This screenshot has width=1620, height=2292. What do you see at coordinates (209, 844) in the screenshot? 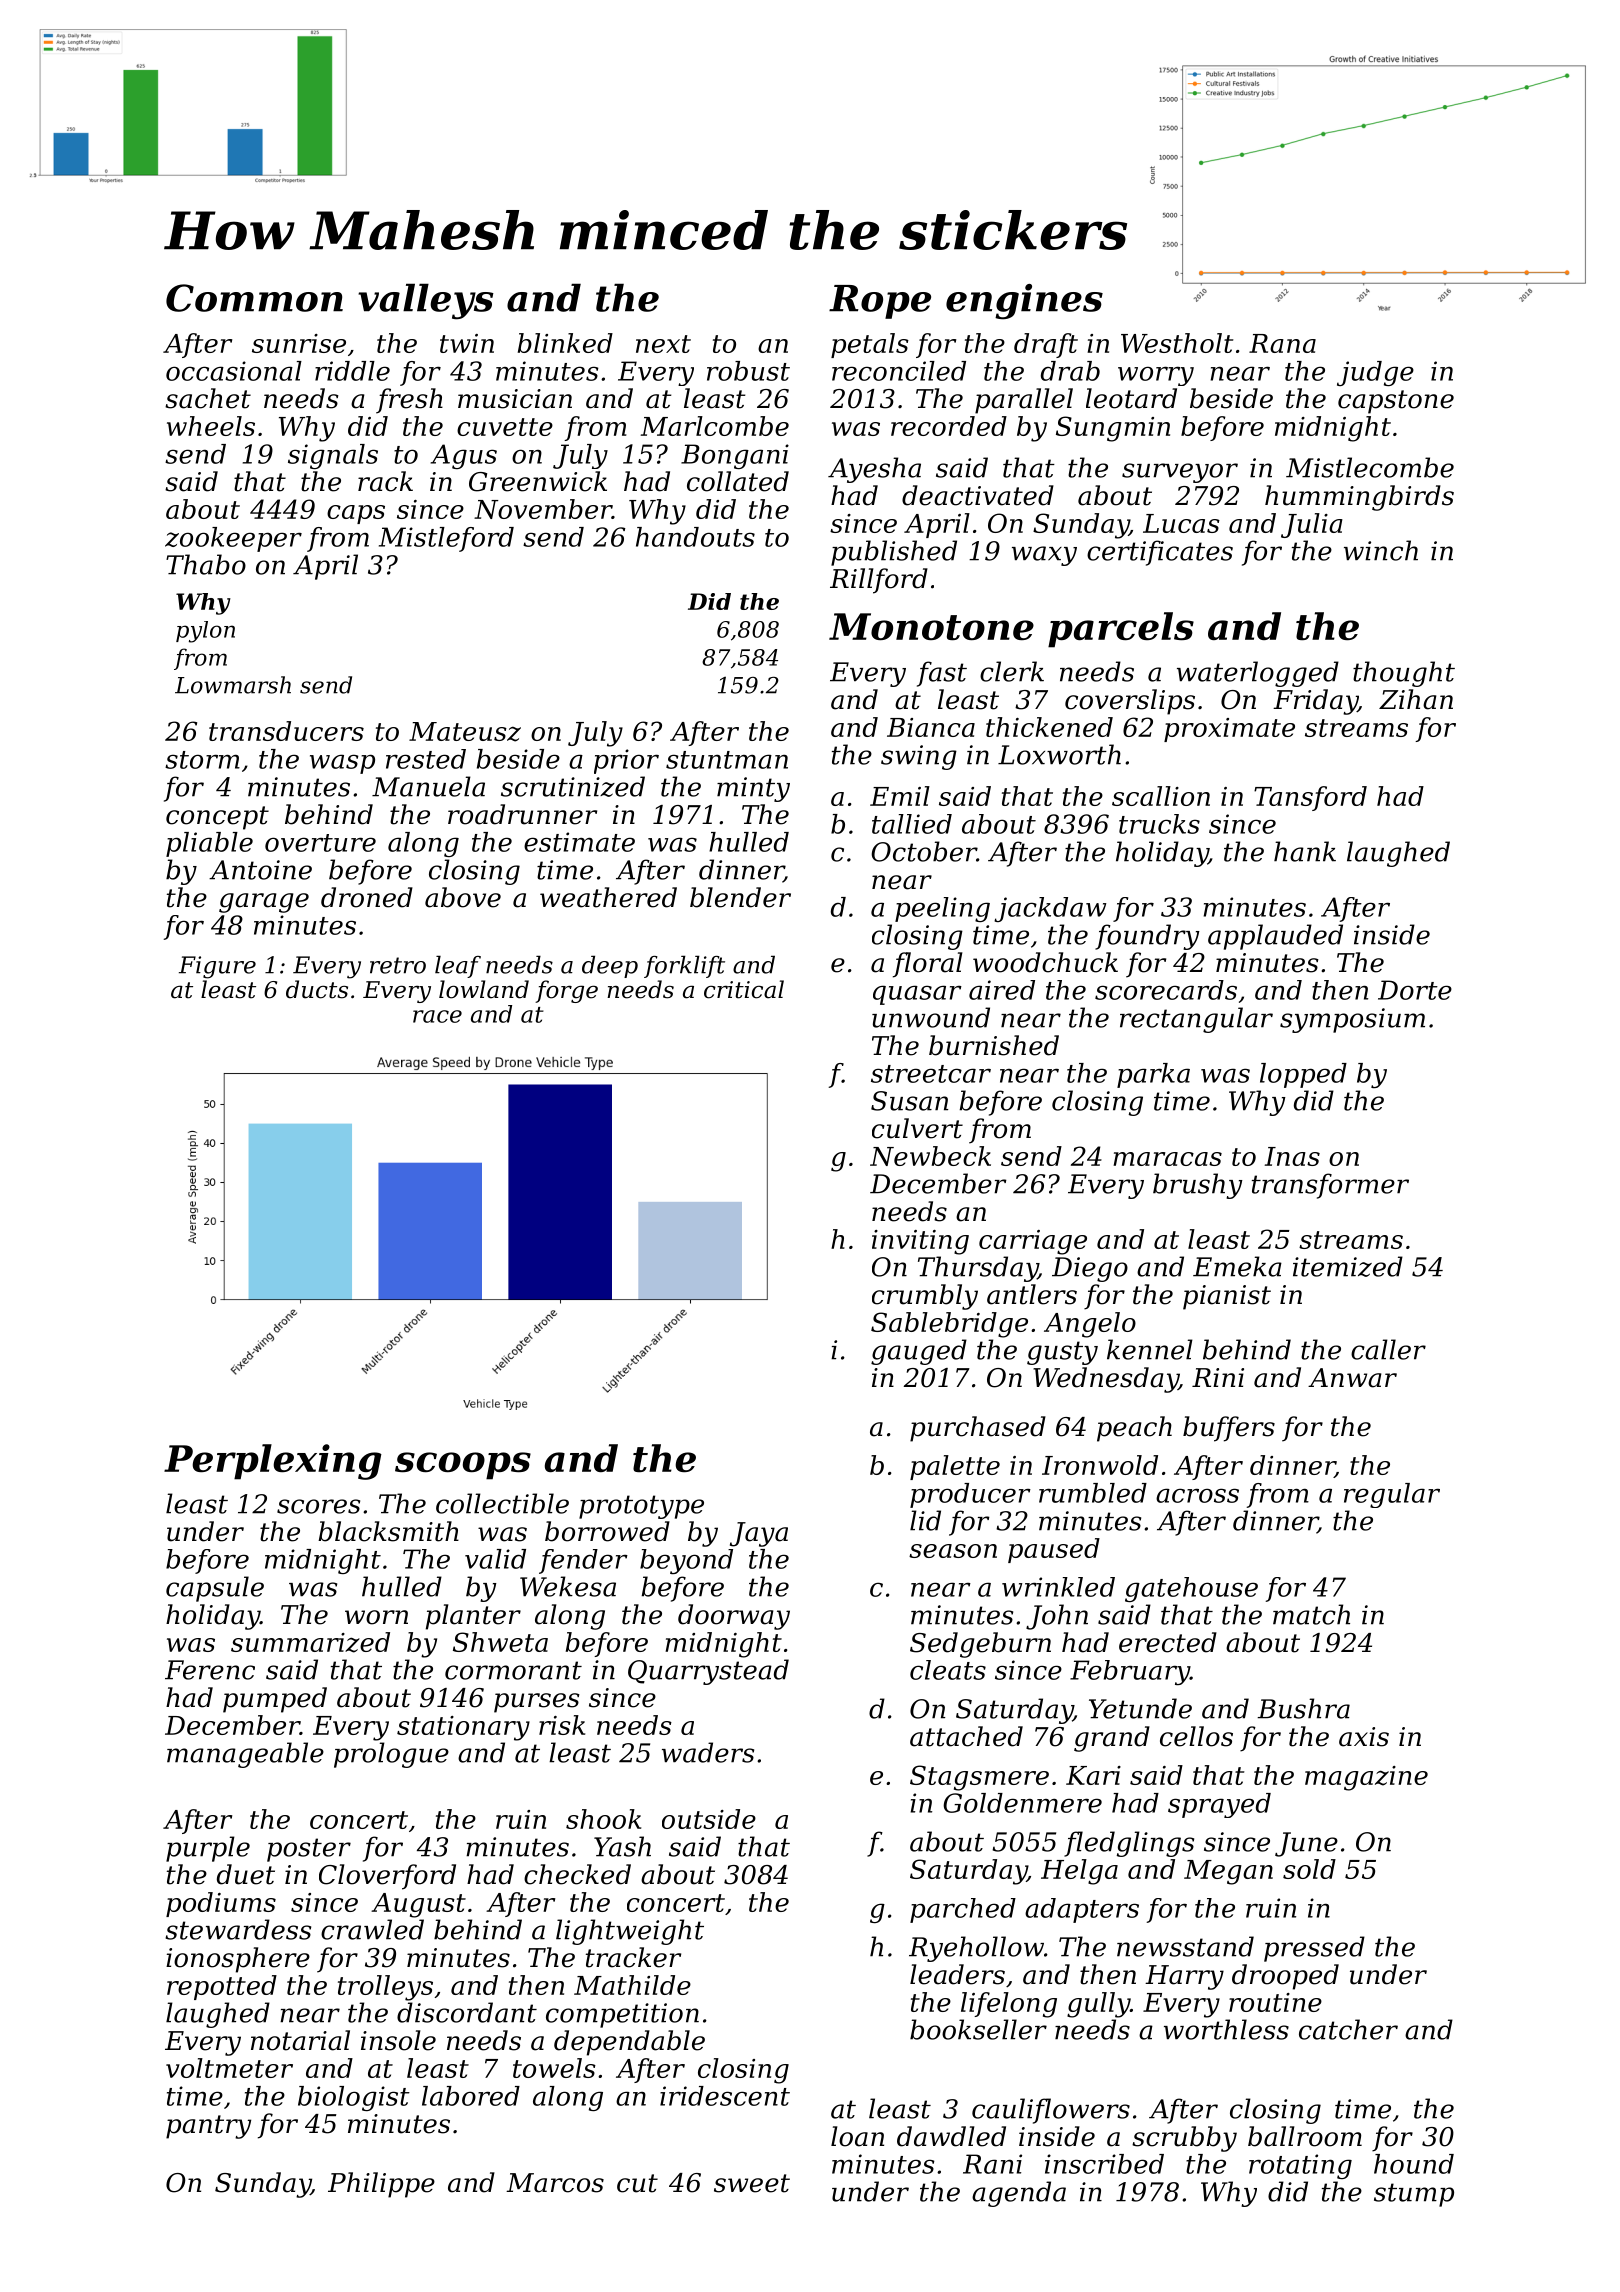
I see `pliable` at bounding box center [209, 844].
